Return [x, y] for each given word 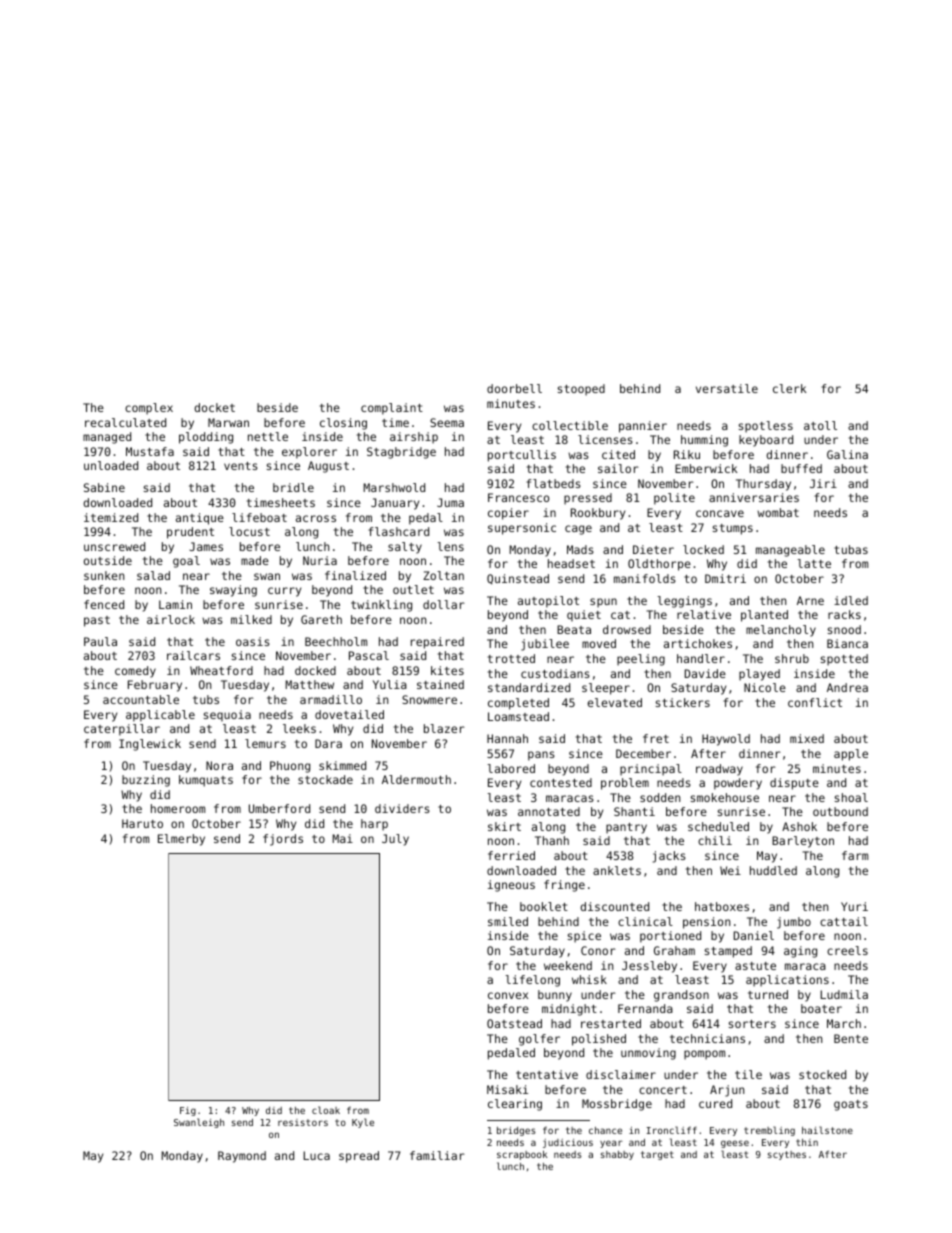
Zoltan [443, 575]
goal [186, 562]
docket [214, 407]
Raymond [242, 1157]
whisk [589, 979]
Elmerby [181, 840]
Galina [847, 454]
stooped [581, 390]
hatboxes [722, 906]
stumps [733, 529]
